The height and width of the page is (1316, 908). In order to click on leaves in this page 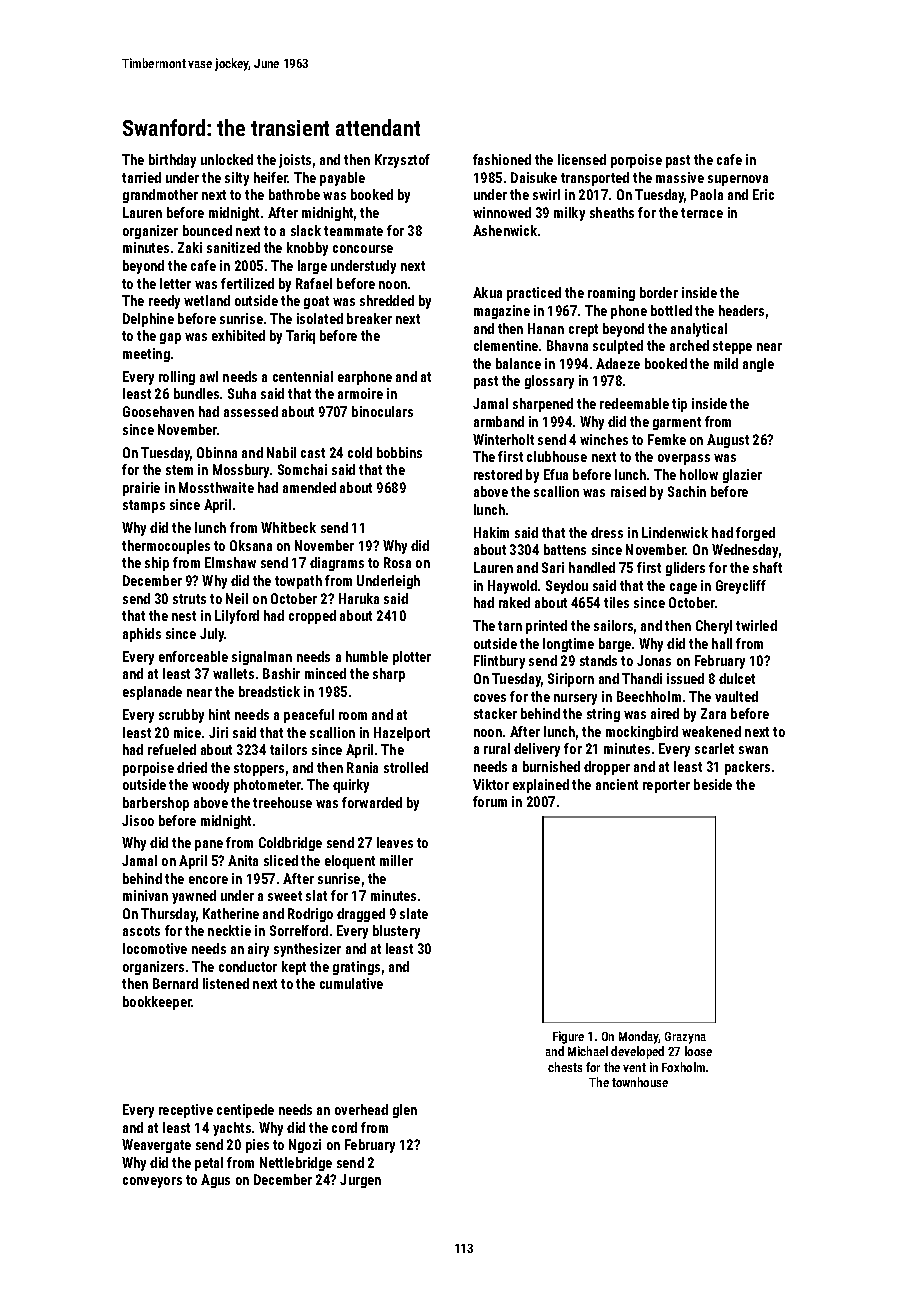, I will do `click(395, 842)`.
